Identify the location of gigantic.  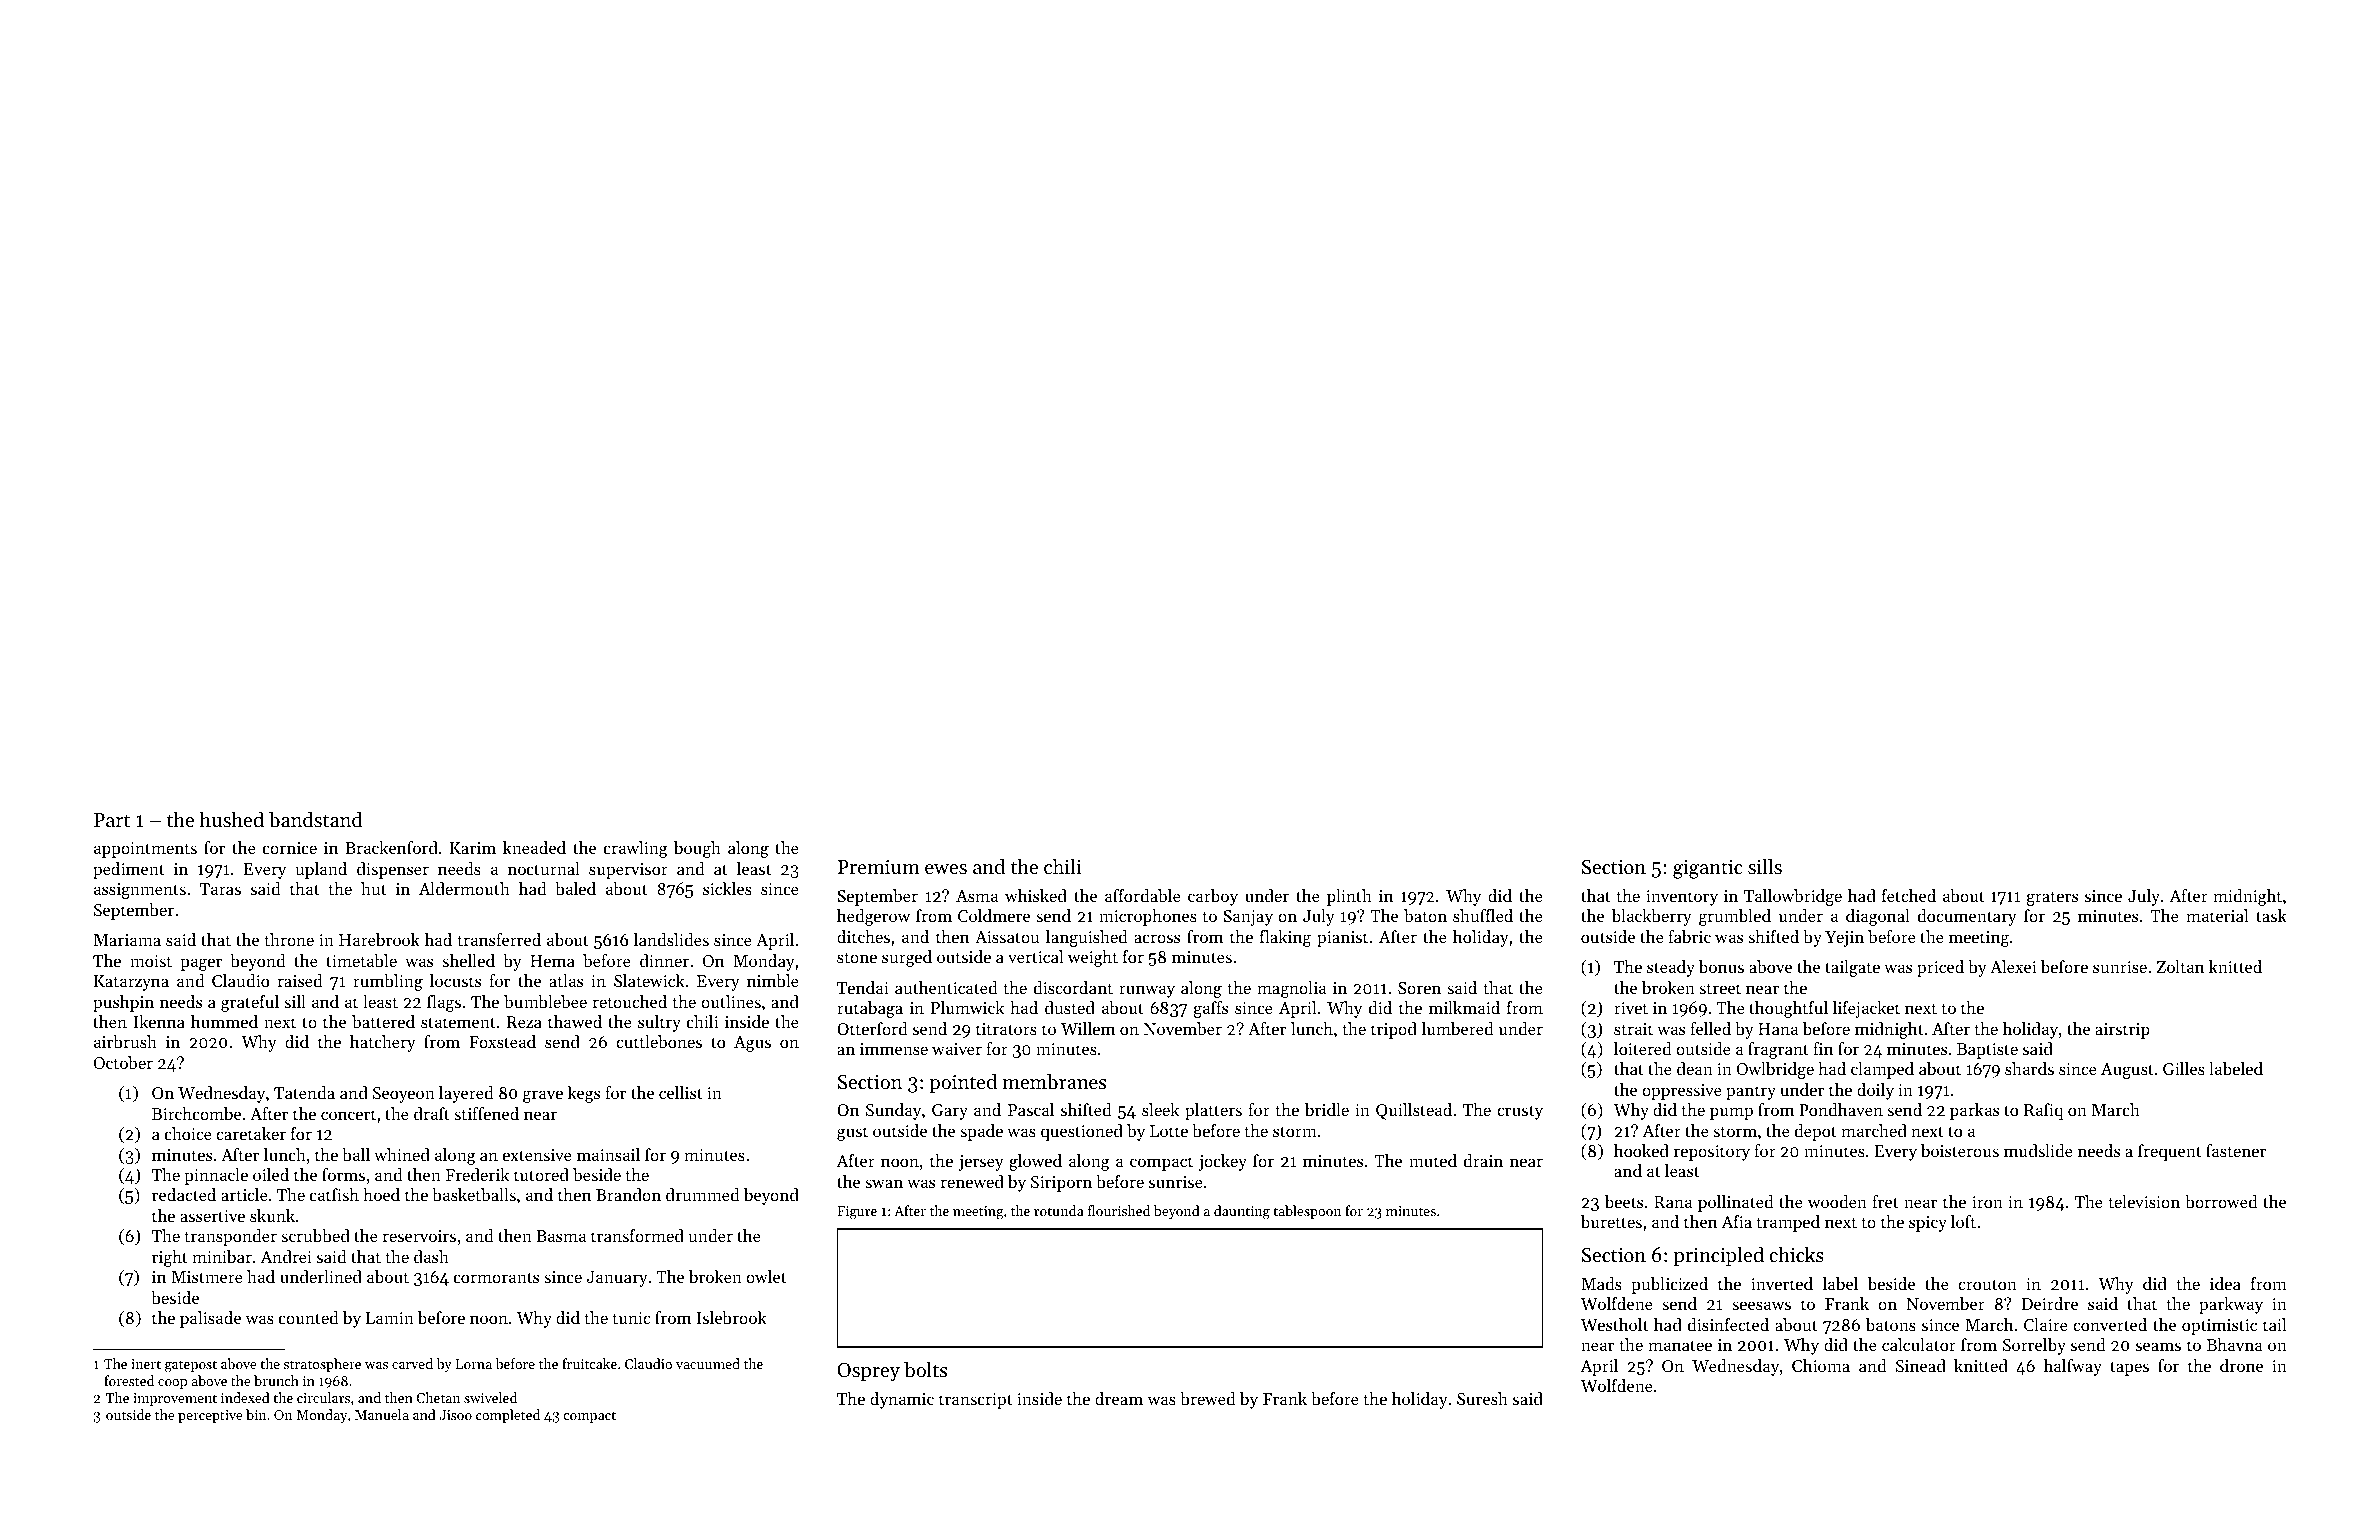
(1708, 869).
